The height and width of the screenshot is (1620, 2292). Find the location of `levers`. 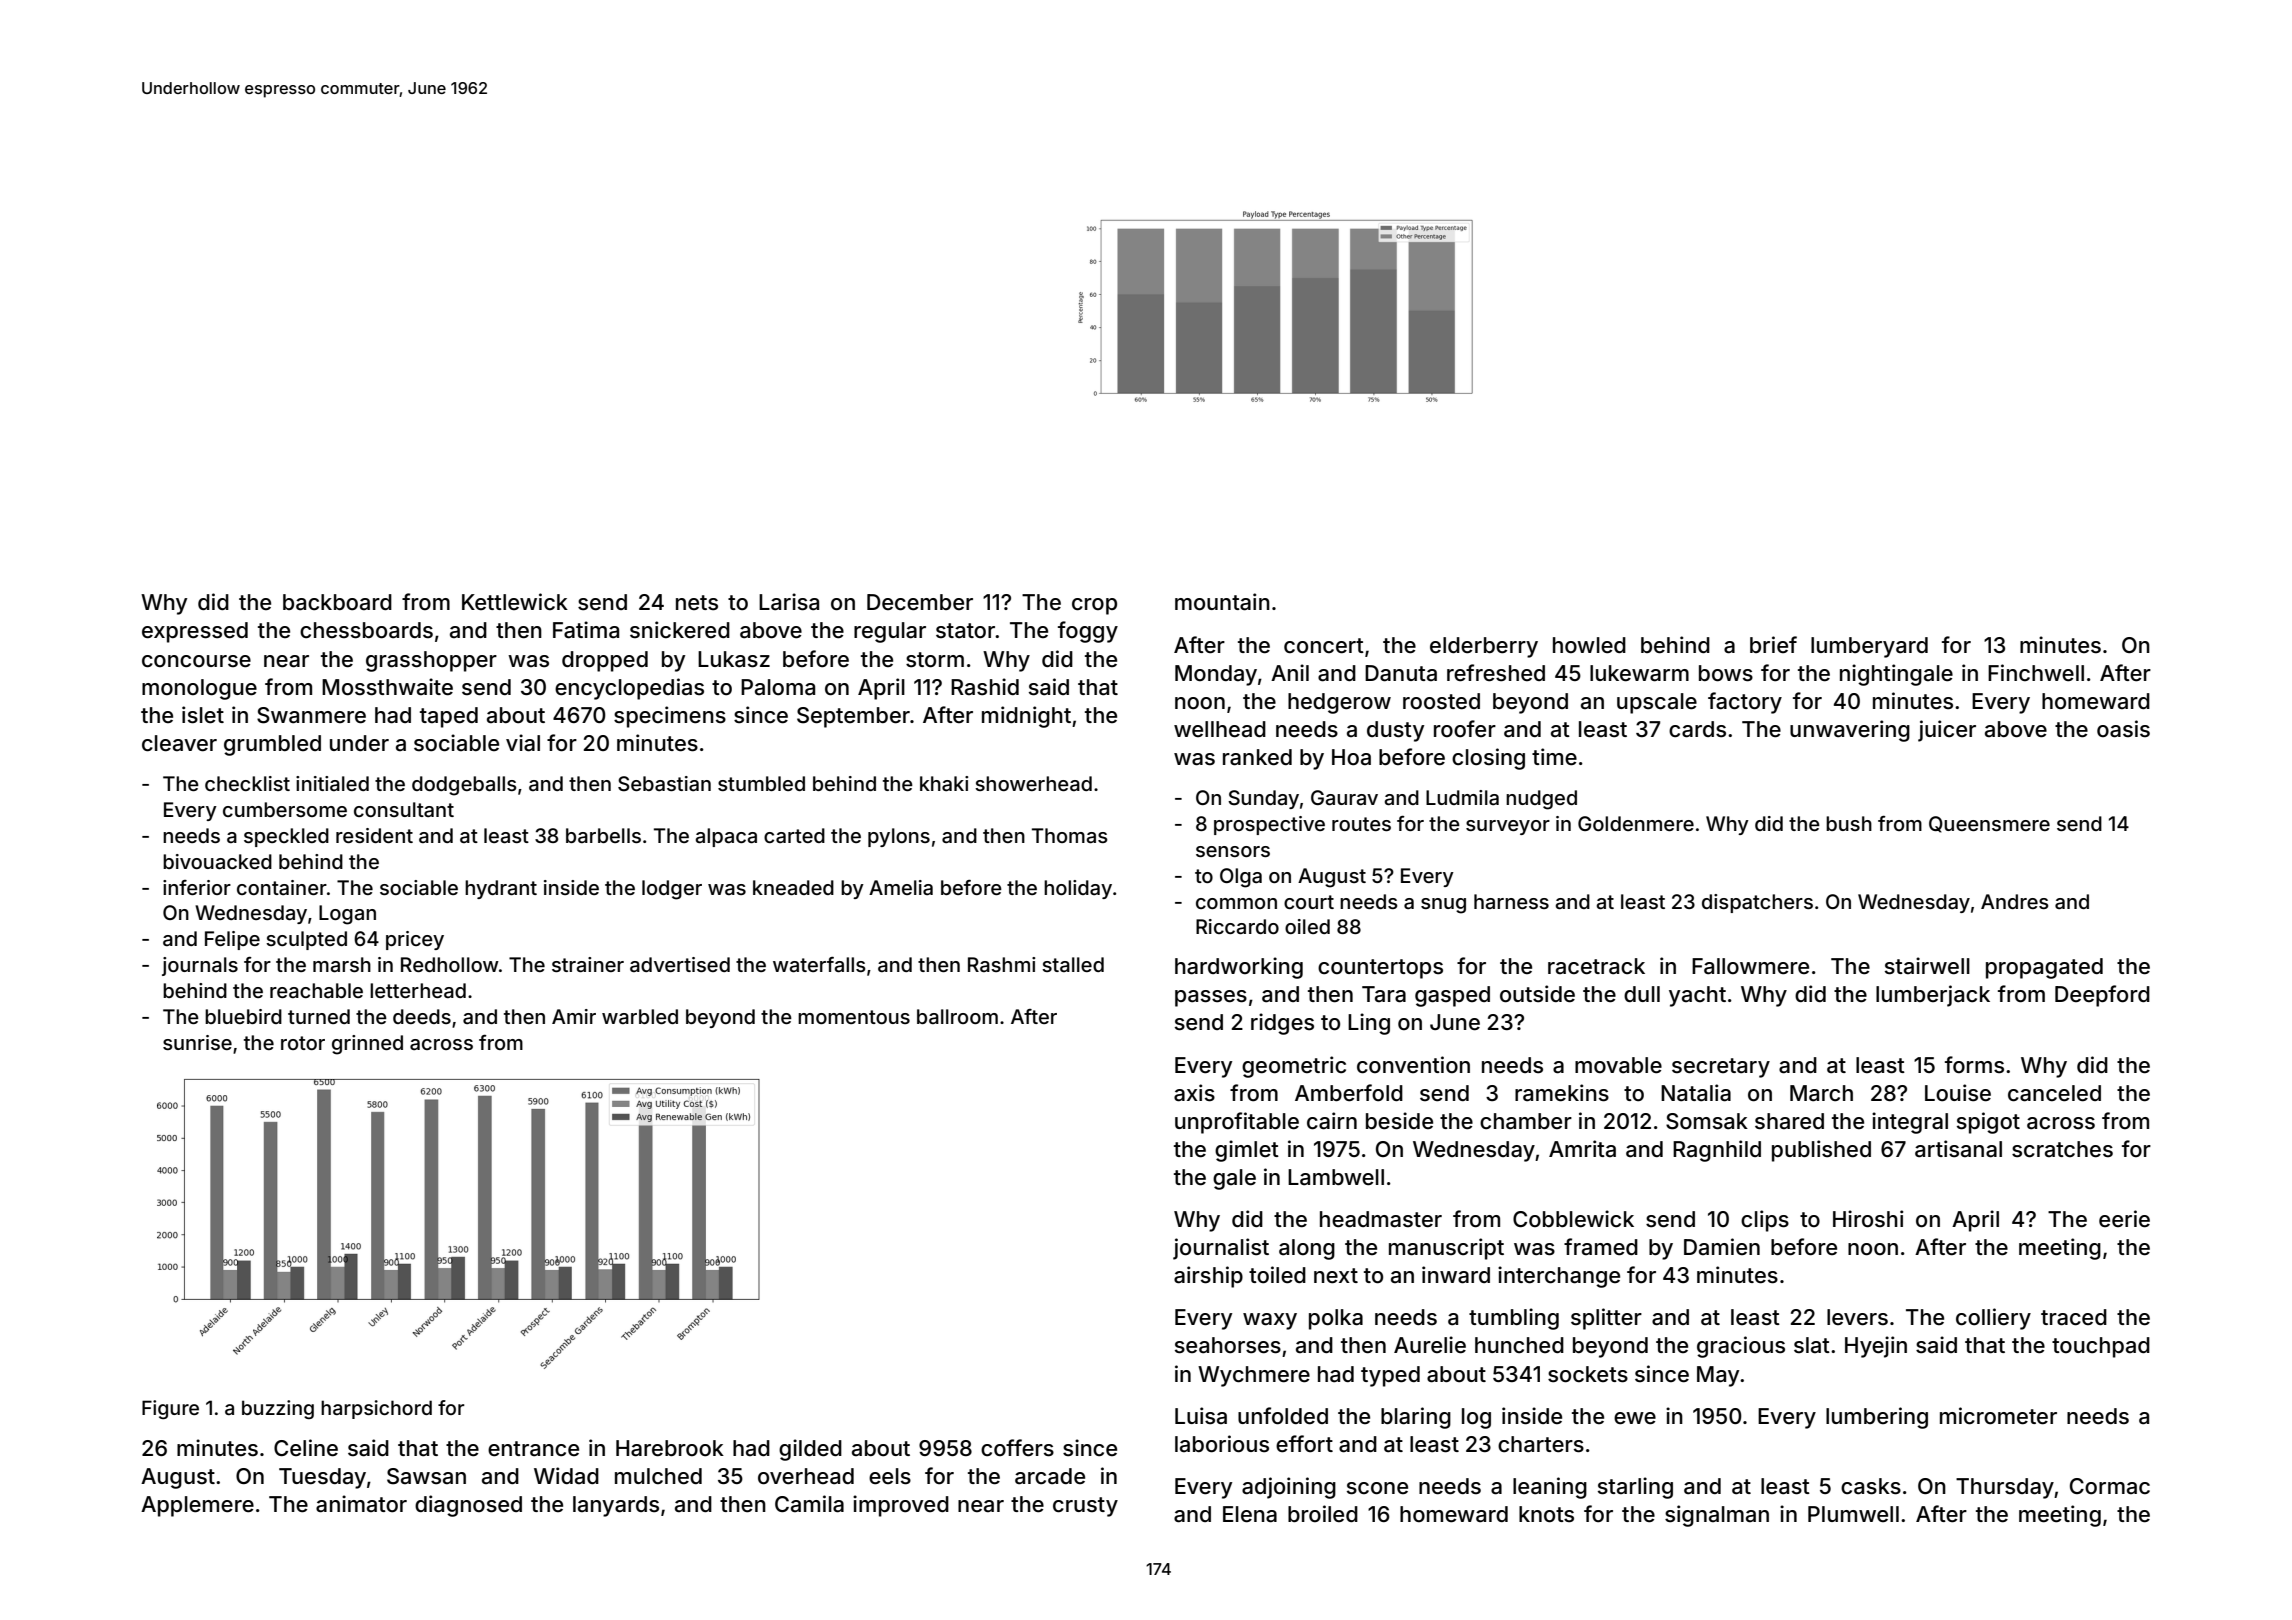

levers is located at coordinates (1857, 1317).
